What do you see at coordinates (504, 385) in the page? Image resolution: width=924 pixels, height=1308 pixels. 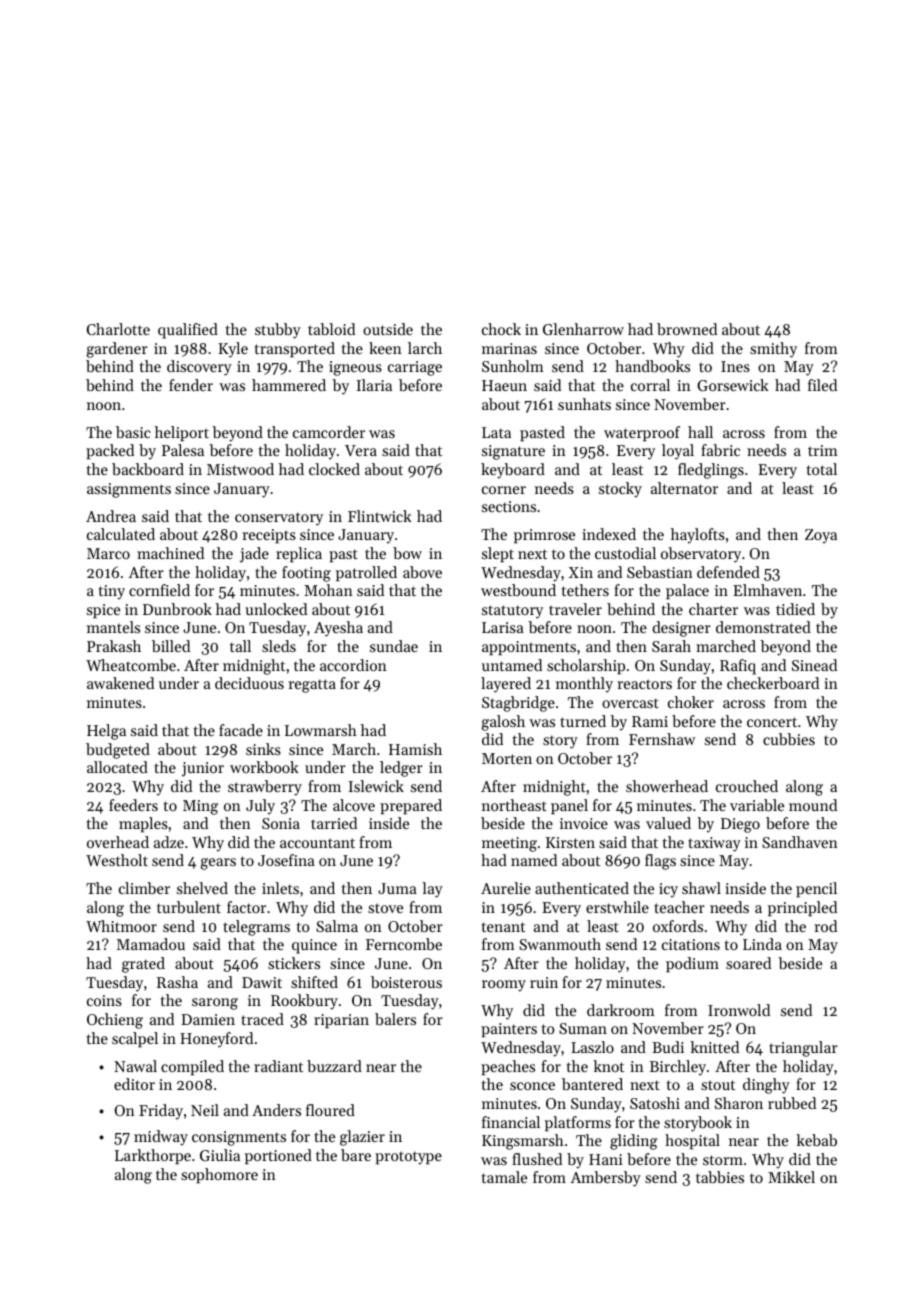 I see `Haeun` at bounding box center [504, 385].
